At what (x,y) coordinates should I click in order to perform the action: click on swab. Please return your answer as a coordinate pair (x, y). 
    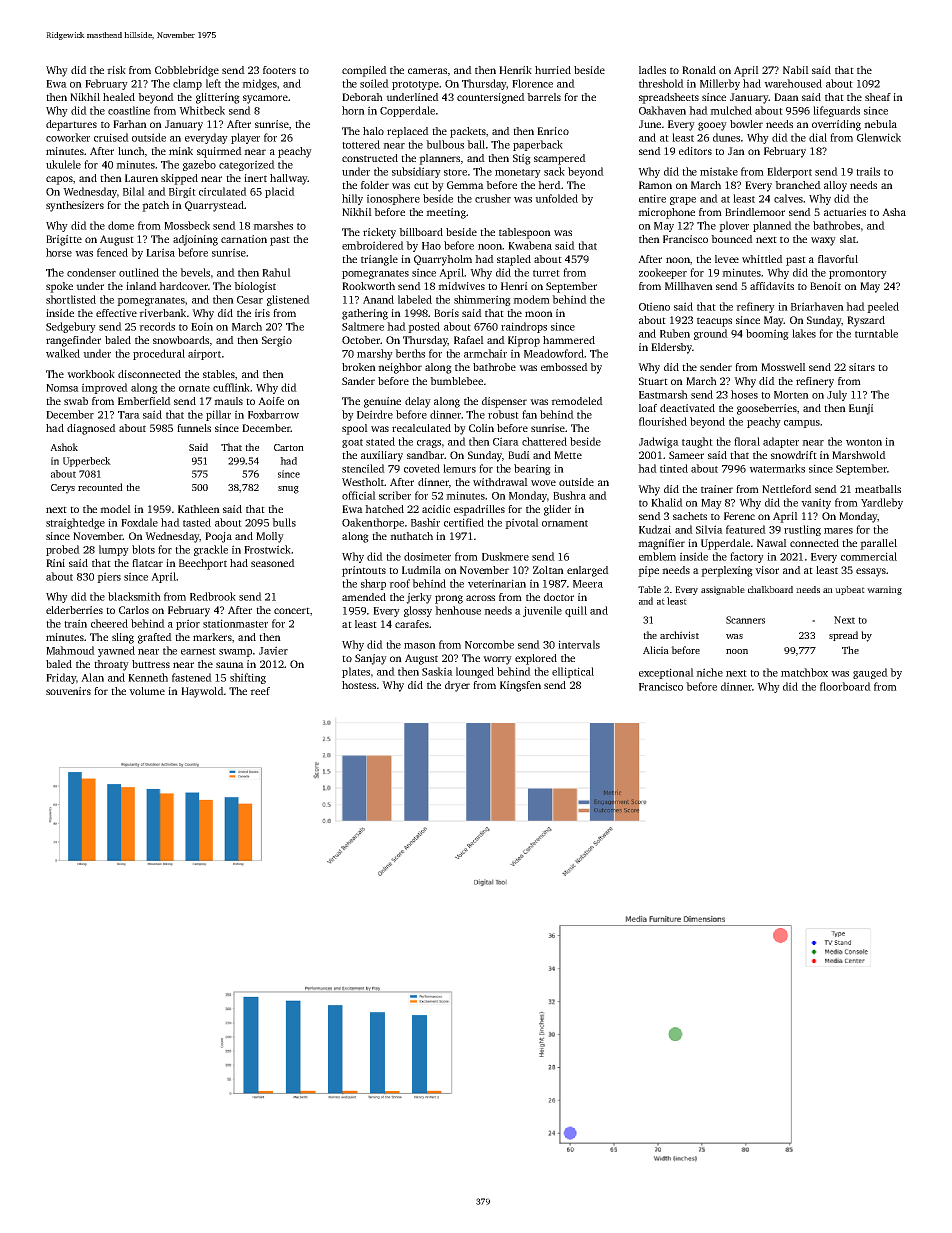
    Looking at the image, I should click on (76, 401).
